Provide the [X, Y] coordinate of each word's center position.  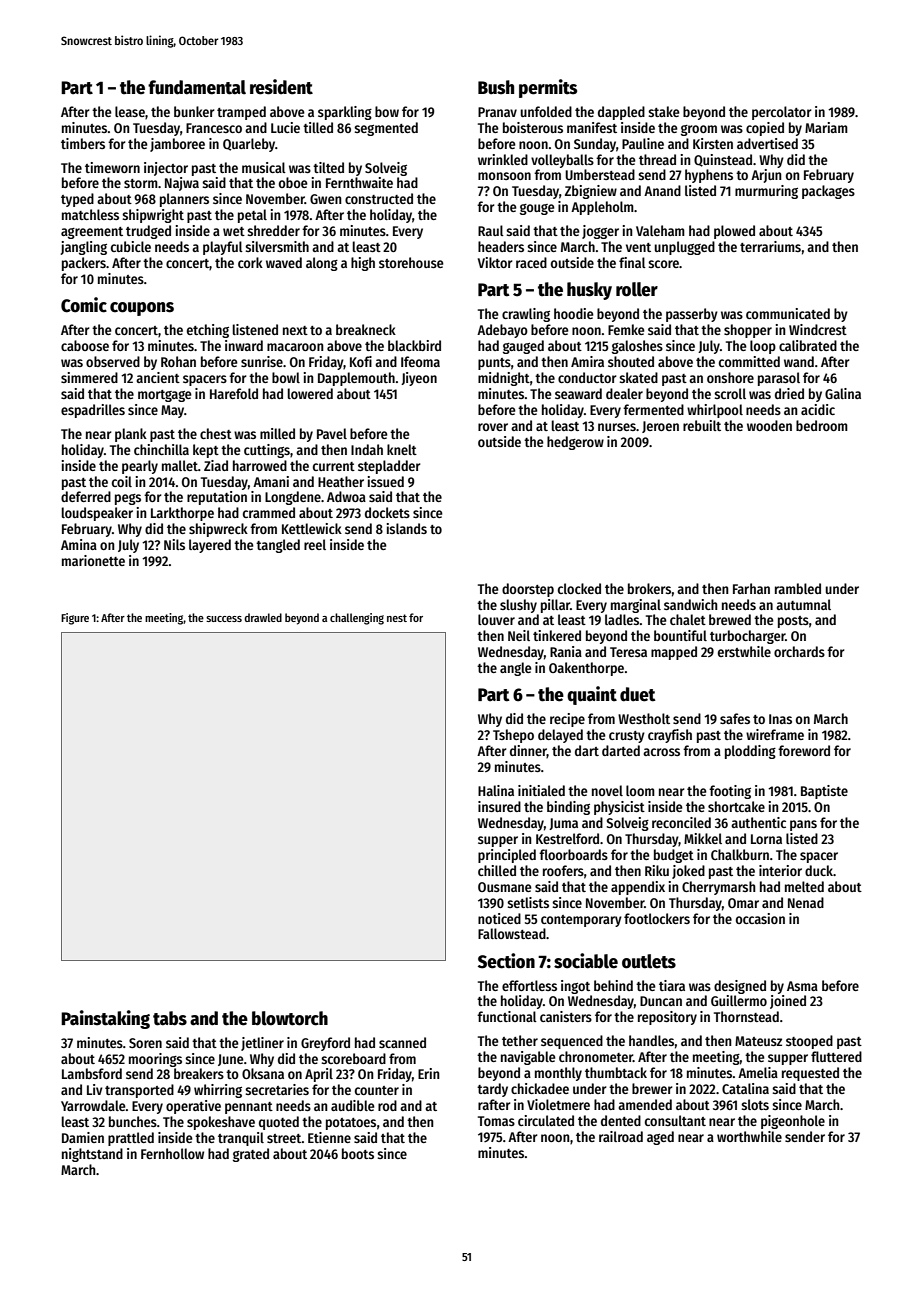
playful [223, 248]
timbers [83, 143]
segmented [386, 129]
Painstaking [105, 1019]
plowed [734, 232]
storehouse [411, 262]
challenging [357, 619]
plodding [750, 752]
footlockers [657, 918]
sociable [586, 961]
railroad [621, 1136]
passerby [692, 315]
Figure [75, 619]
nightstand [92, 1155]
